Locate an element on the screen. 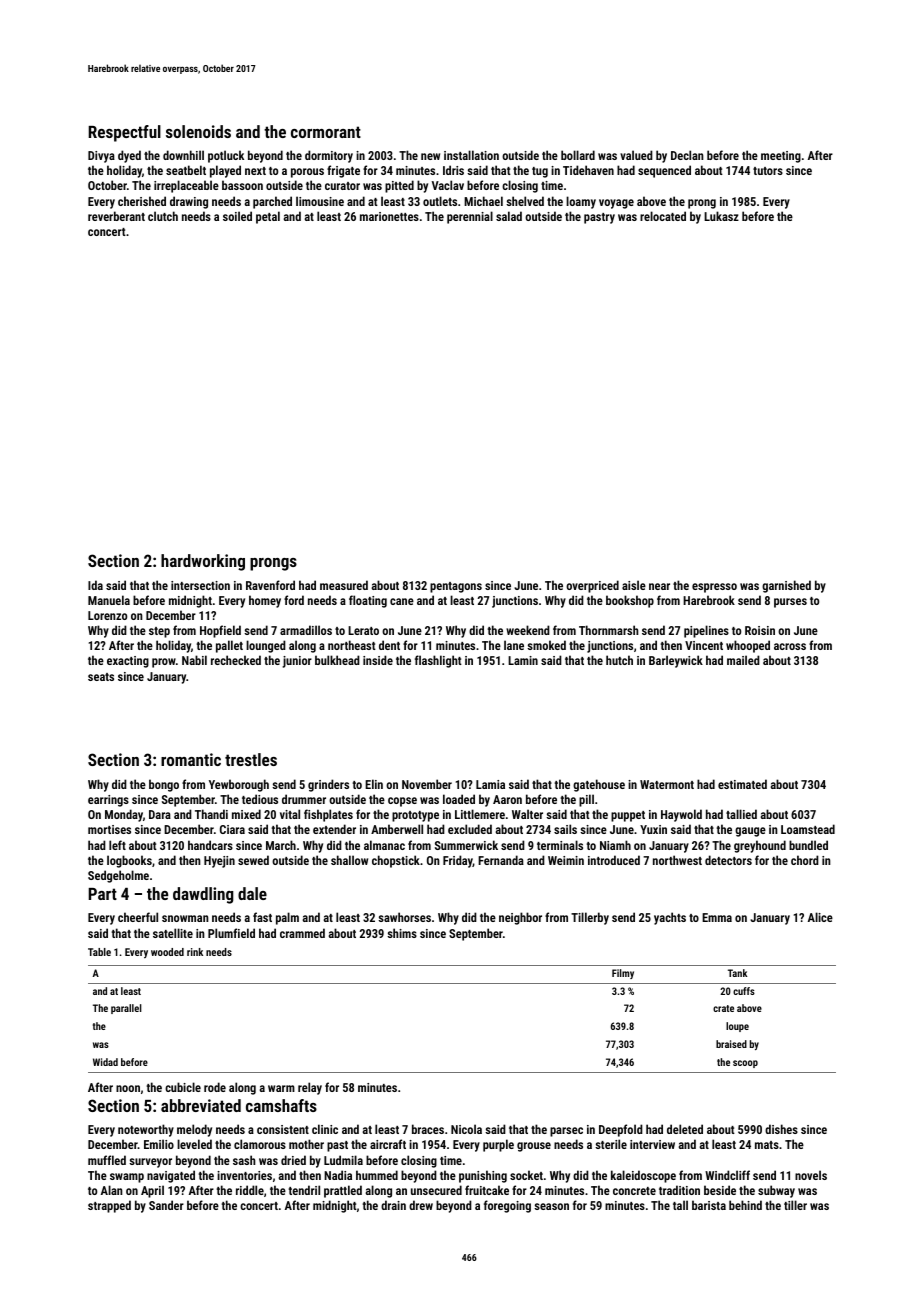 The width and height of the screenshot is (924, 1308). Michael is located at coordinates (483, 201).
